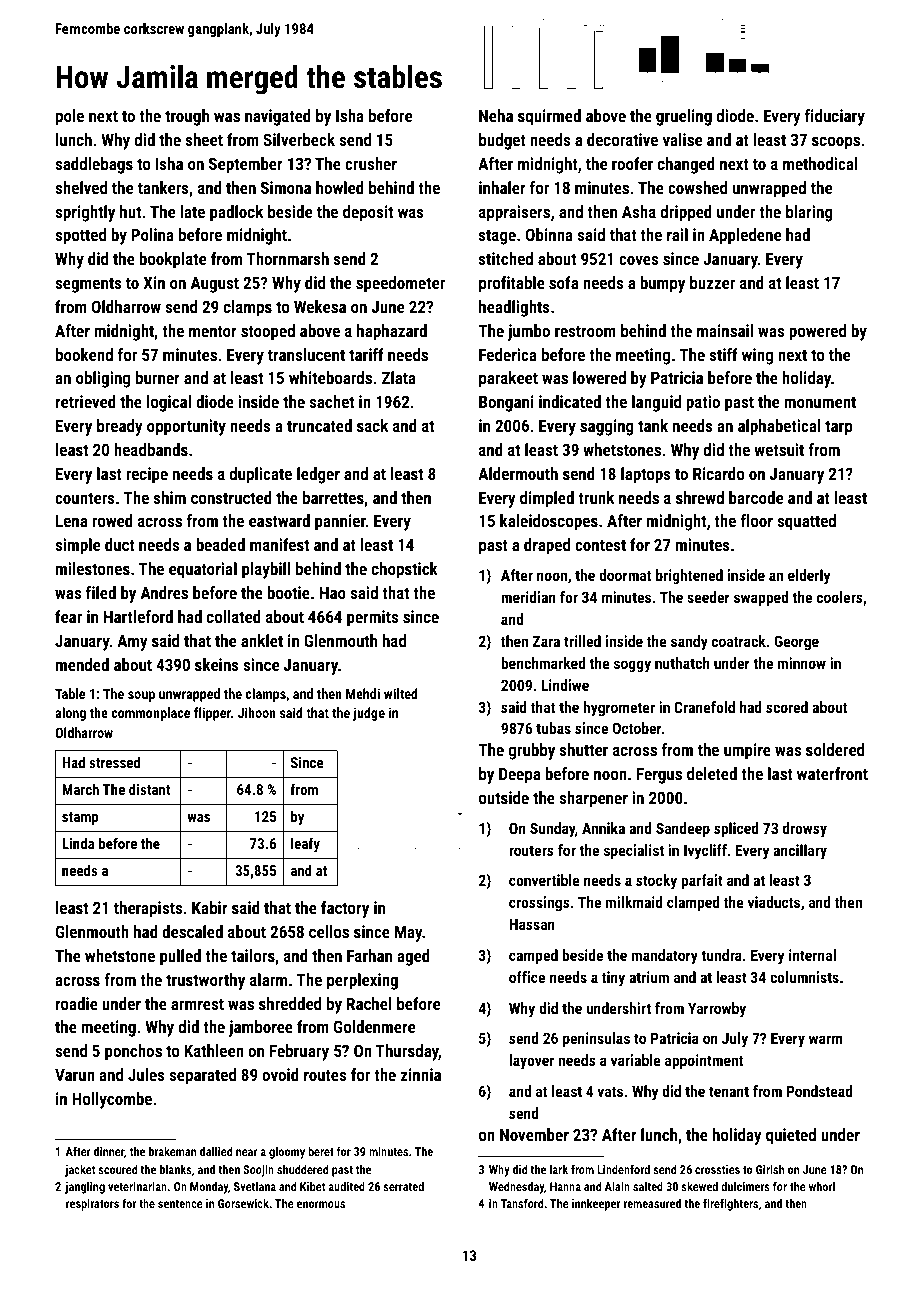 Image resolution: width=924 pixels, height=1314 pixels. Describe the element at coordinates (659, 776) in the document. I see `Fergus` at that location.
